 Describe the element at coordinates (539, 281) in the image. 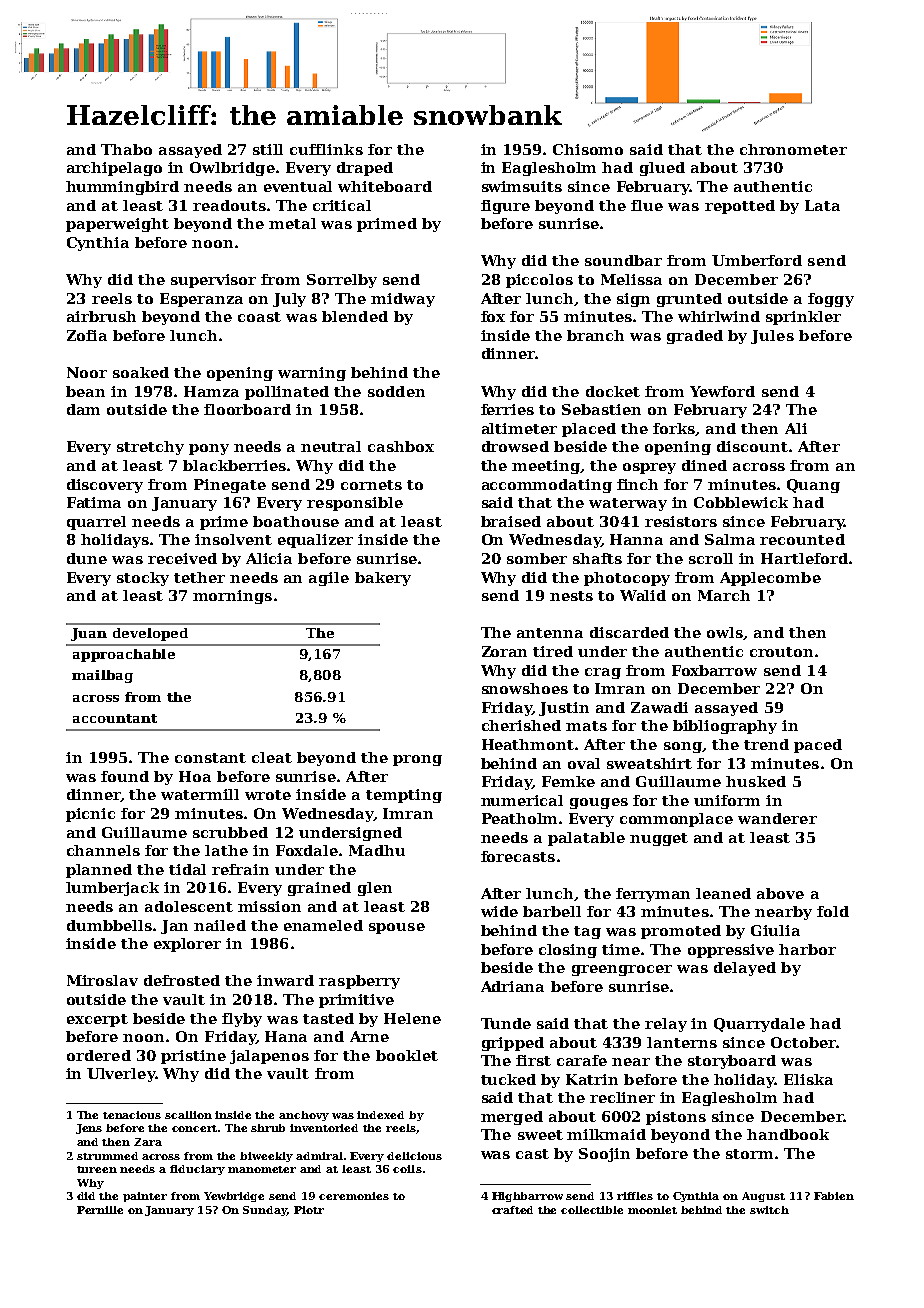

I see `piccolos` at that location.
